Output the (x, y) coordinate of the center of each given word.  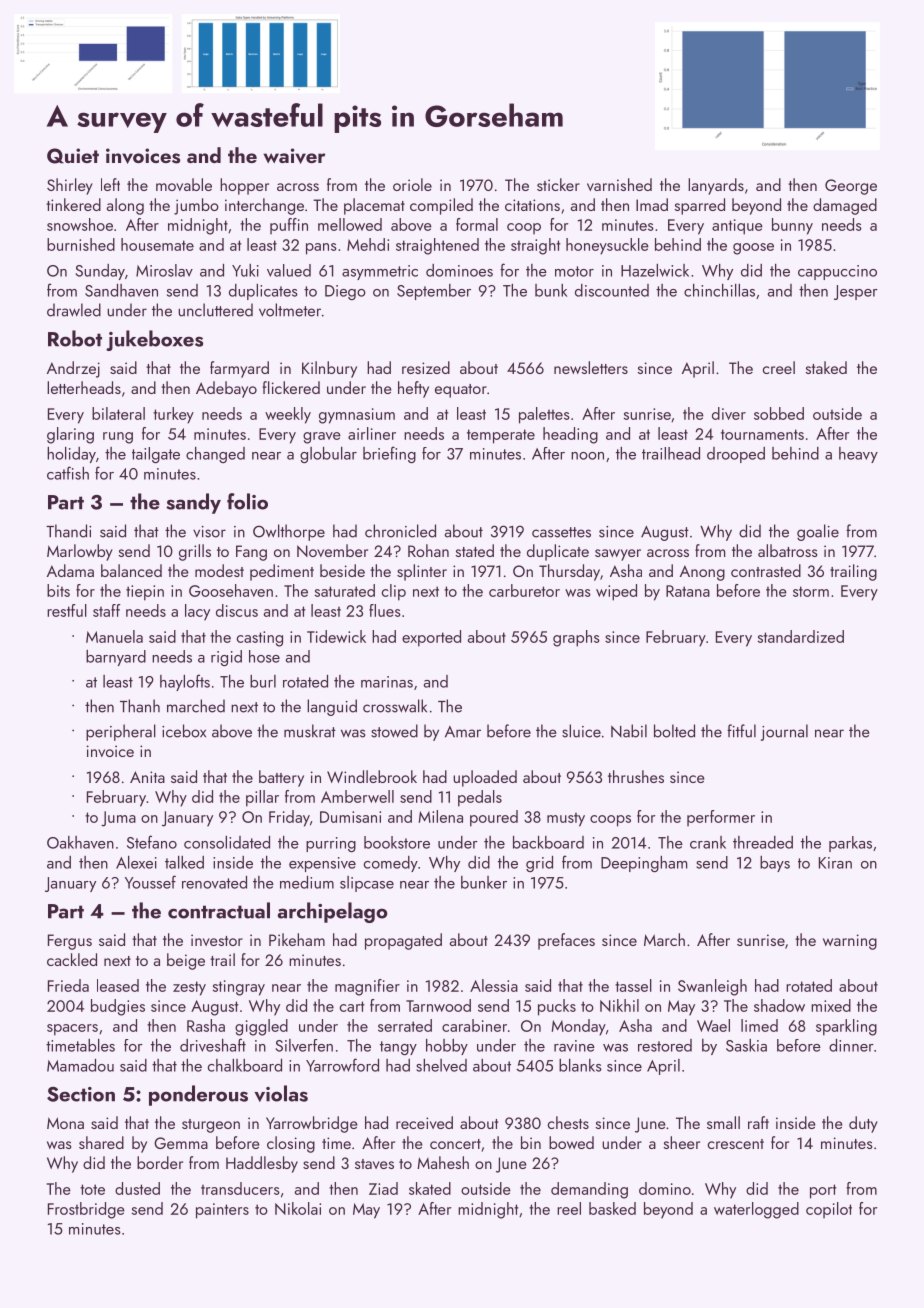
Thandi (68, 531)
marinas (387, 682)
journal (784, 732)
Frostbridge (86, 1210)
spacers (72, 1030)
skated (430, 1188)
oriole (412, 184)
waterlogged (756, 1210)
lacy (197, 612)
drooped (736, 455)
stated (475, 550)
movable (184, 184)
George (851, 187)
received (424, 1122)
